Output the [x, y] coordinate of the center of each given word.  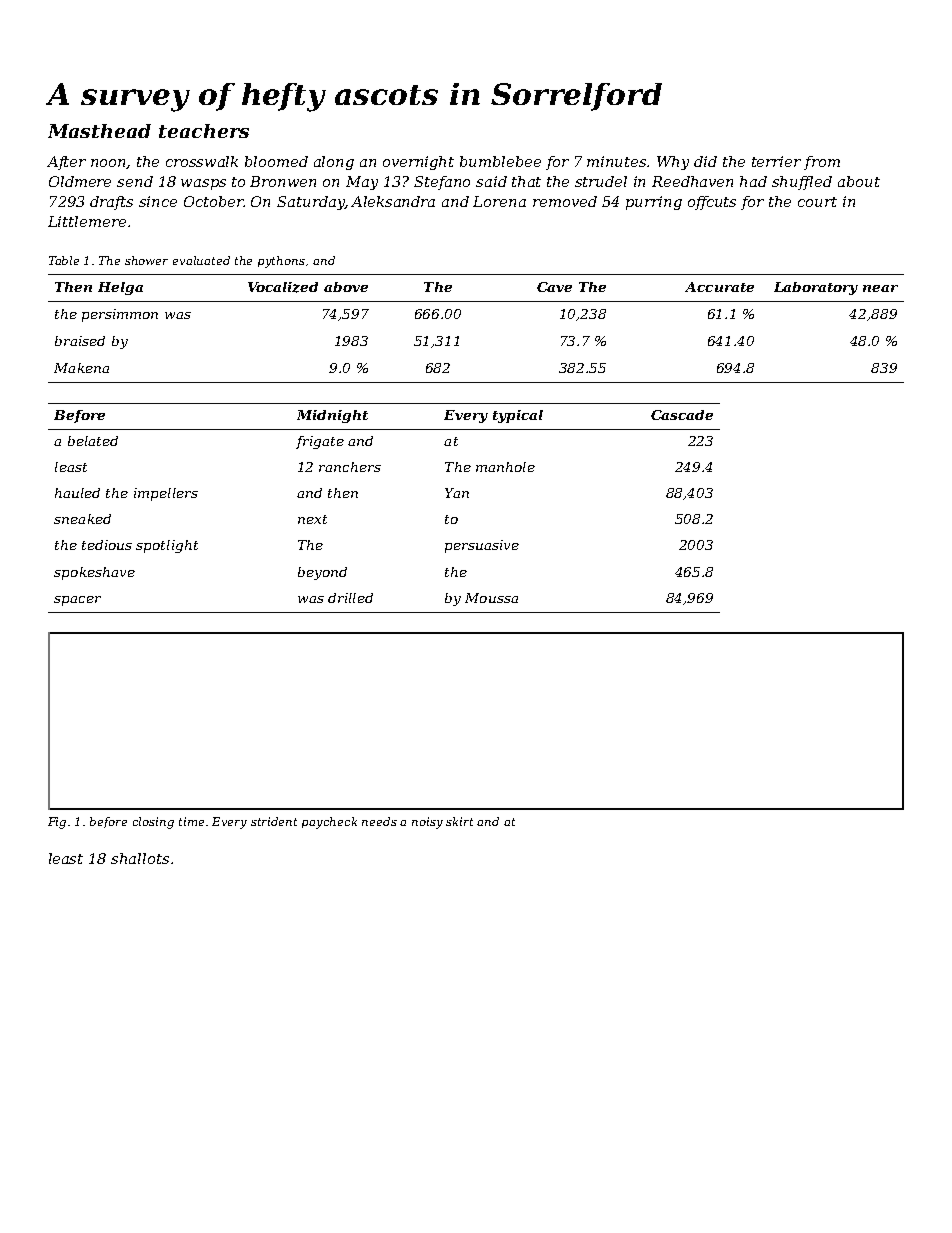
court [817, 202]
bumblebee [500, 161]
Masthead [99, 131]
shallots [140, 858]
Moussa [491, 598]
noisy [427, 823]
